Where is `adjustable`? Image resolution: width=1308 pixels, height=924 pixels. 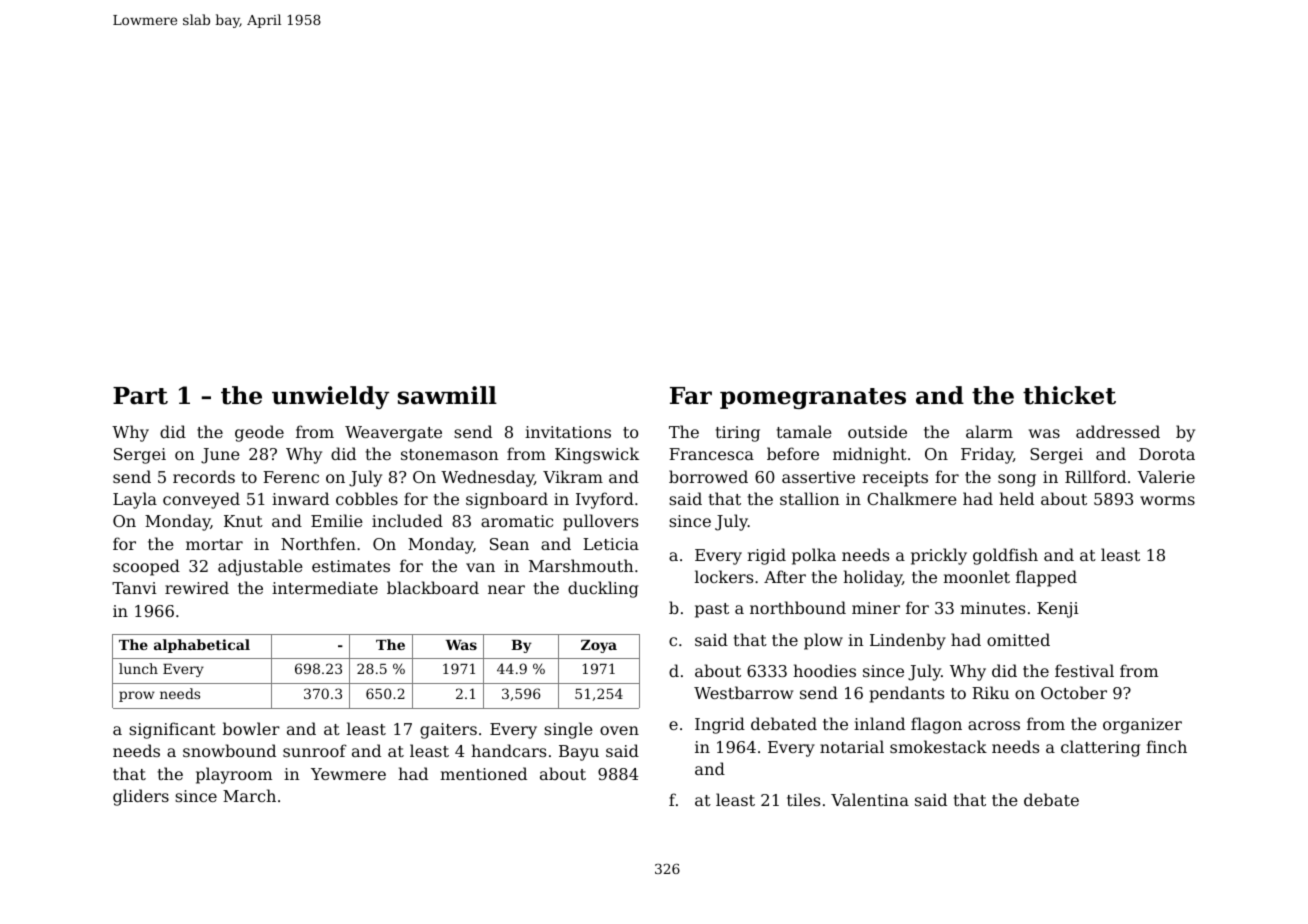
adjustable is located at coordinates (260, 567).
